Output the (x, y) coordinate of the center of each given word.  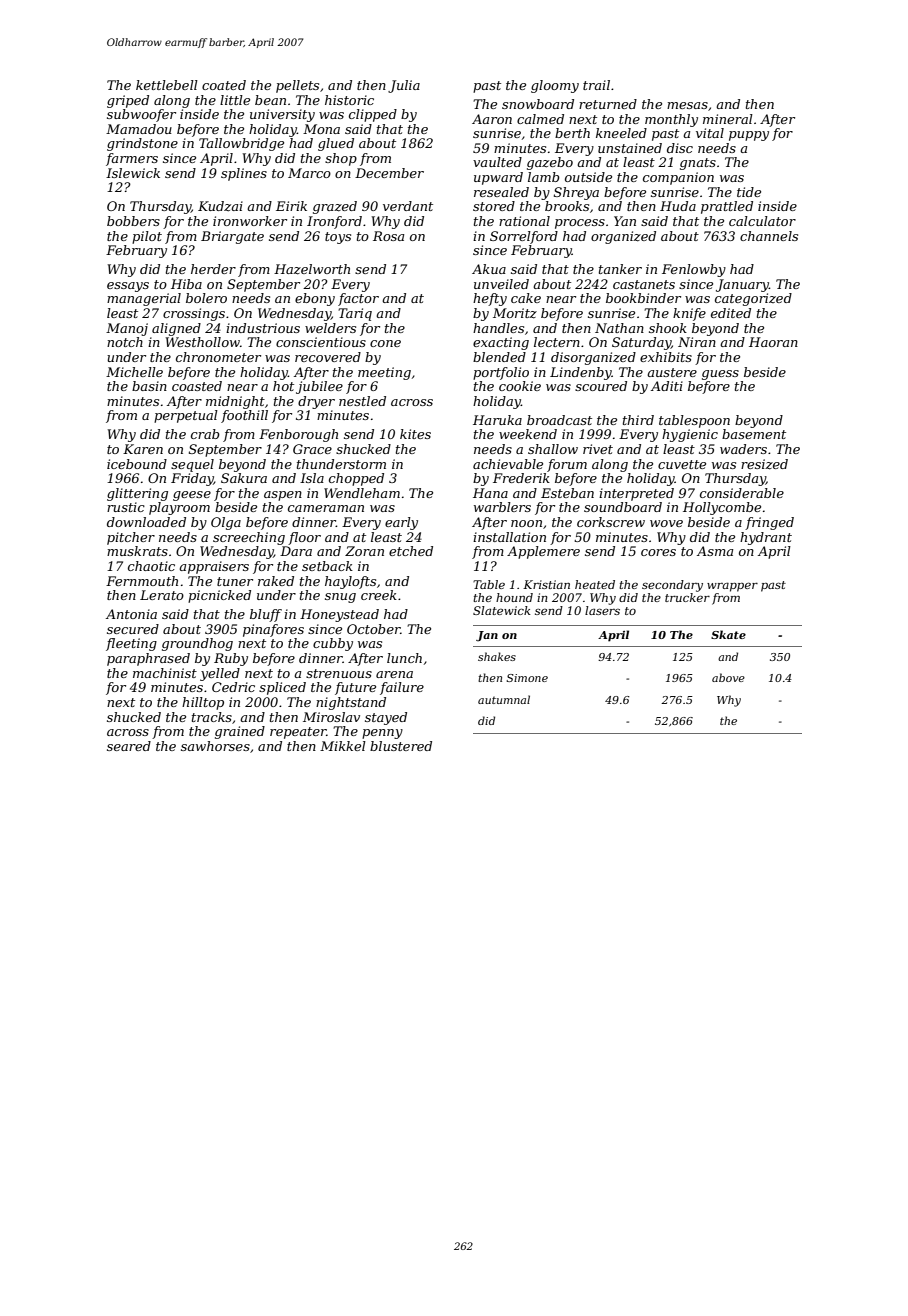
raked (276, 581)
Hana (490, 493)
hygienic (690, 435)
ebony (315, 299)
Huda (678, 206)
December (389, 173)
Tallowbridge (241, 144)
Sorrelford (524, 237)
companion (678, 178)
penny (382, 734)
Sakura (244, 478)
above (728, 677)
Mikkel (343, 746)
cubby (333, 644)
